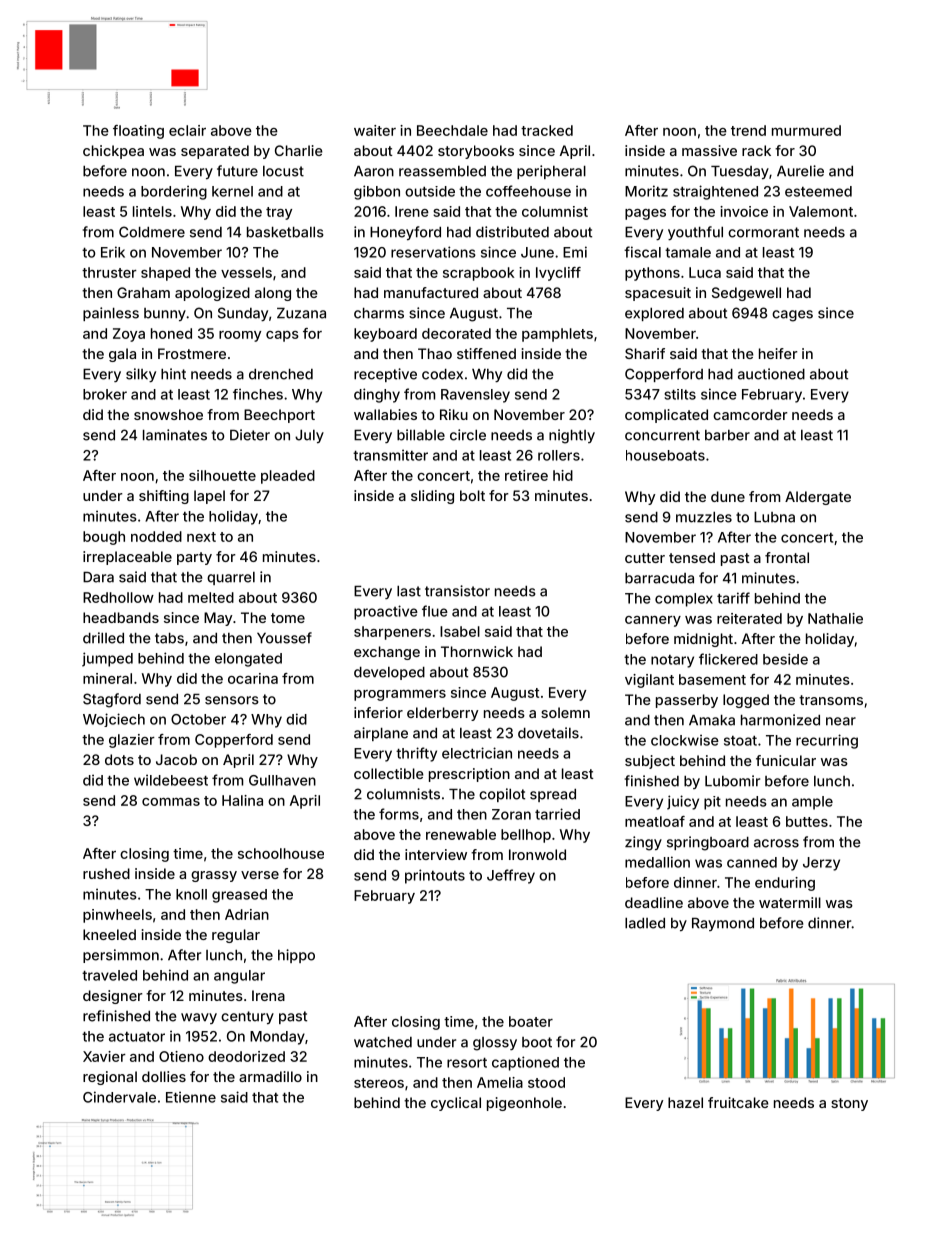 Image resolution: width=952 pixels, height=1233 pixels. Describe the element at coordinates (806, 130) in the image. I see `murmured` at that location.
